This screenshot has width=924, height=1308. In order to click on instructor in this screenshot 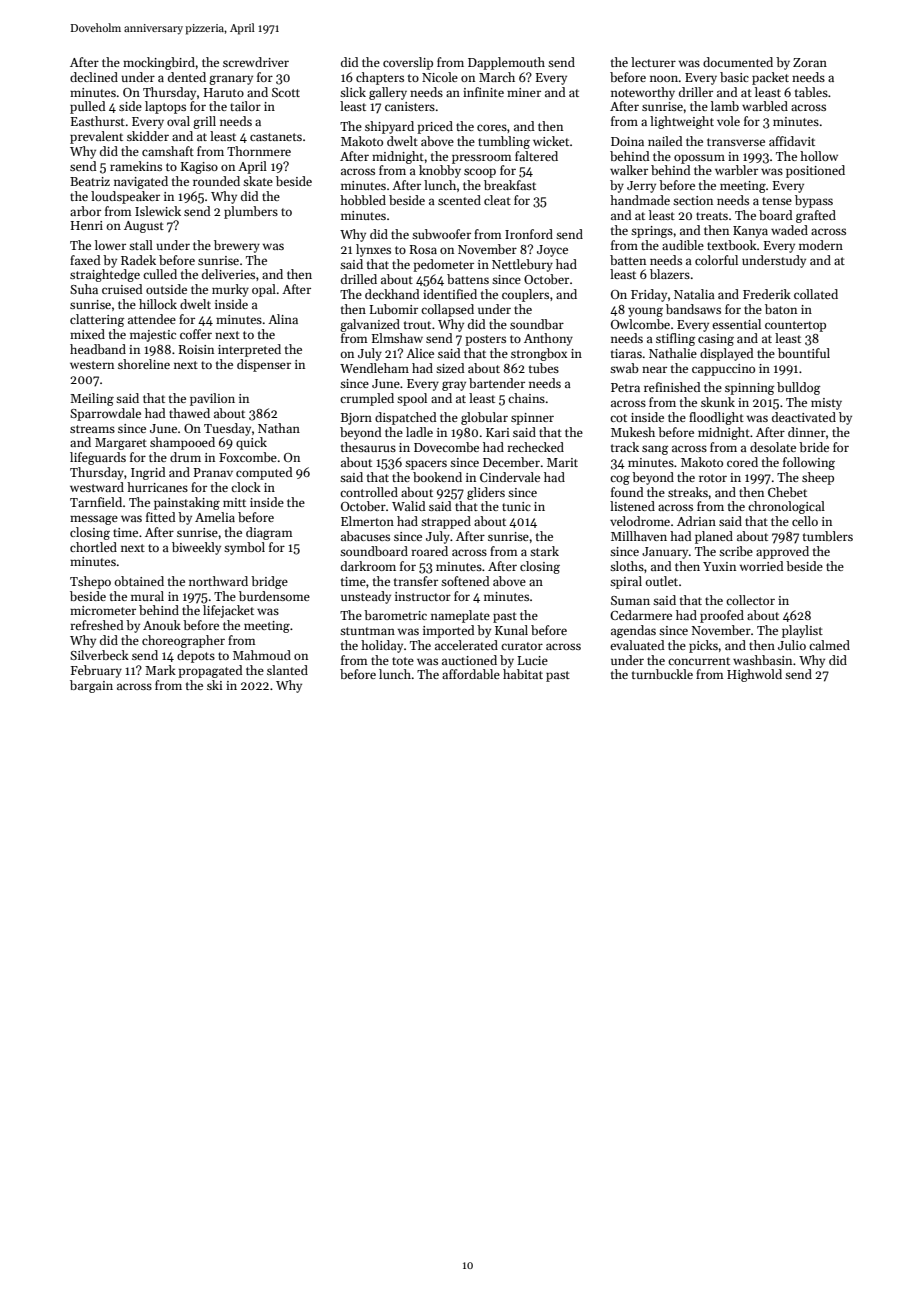, I will do `click(423, 596)`.
